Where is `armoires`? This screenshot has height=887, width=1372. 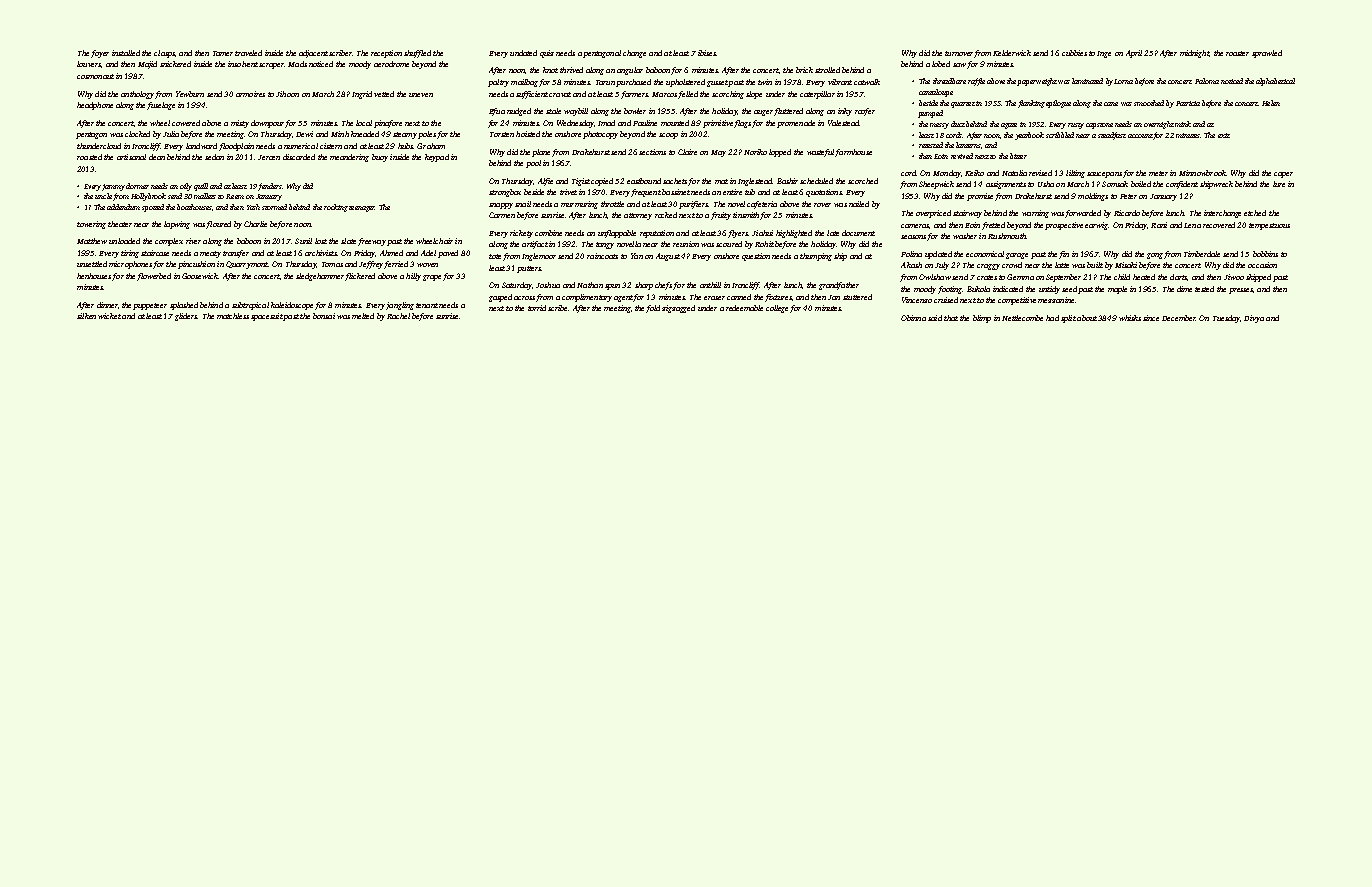
armoires is located at coordinates (250, 94).
